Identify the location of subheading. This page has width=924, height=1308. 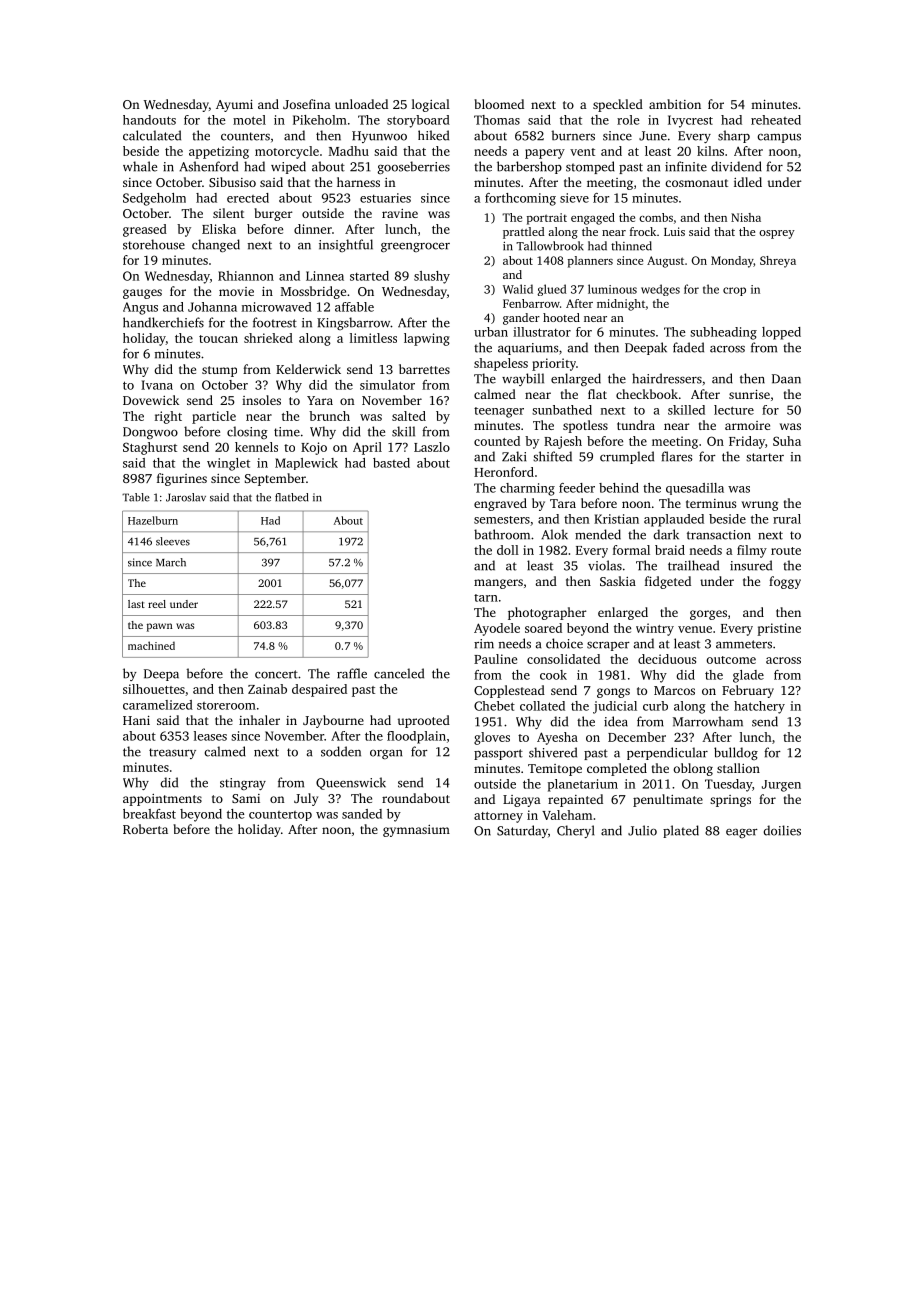
(723, 333).
